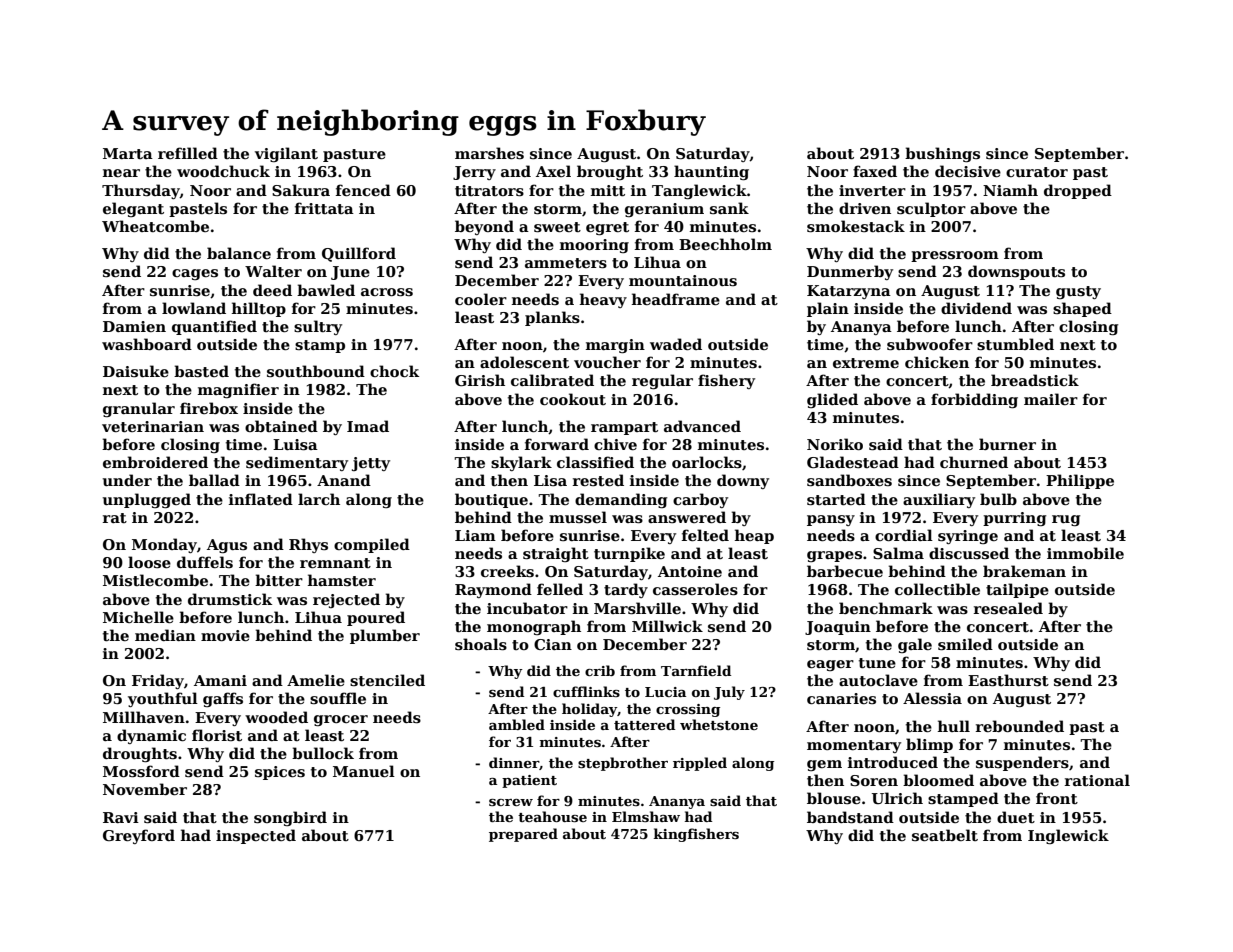 The height and width of the page is (952, 1233). What do you see at coordinates (394, 371) in the page?
I see `chock` at bounding box center [394, 371].
